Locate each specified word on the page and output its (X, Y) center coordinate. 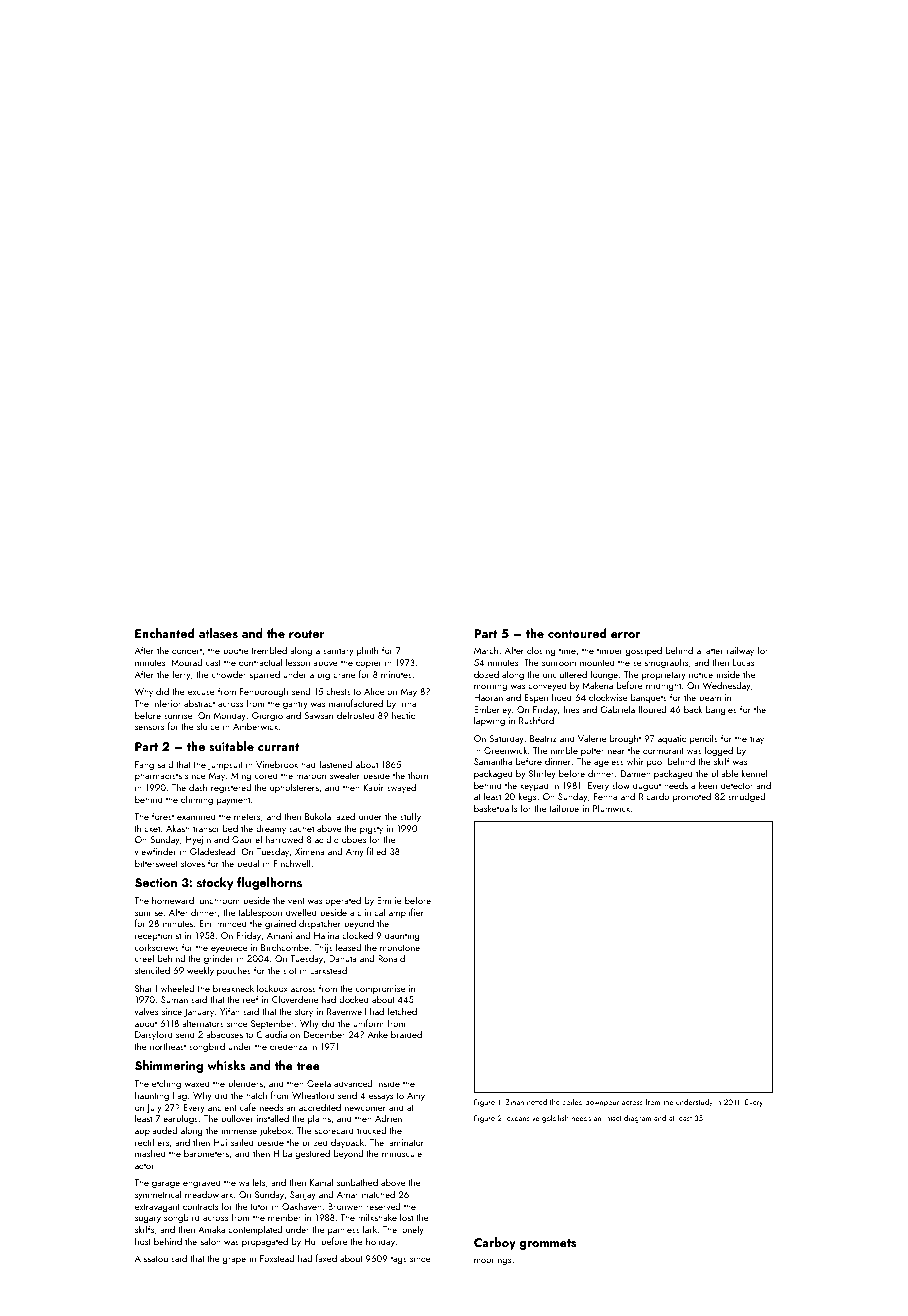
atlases (218, 633)
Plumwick (611, 808)
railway (740, 651)
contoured (577, 633)
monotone (400, 948)
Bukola (318, 816)
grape (234, 1260)
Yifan (230, 1011)
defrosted (356, 715)
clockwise (608, 697)
